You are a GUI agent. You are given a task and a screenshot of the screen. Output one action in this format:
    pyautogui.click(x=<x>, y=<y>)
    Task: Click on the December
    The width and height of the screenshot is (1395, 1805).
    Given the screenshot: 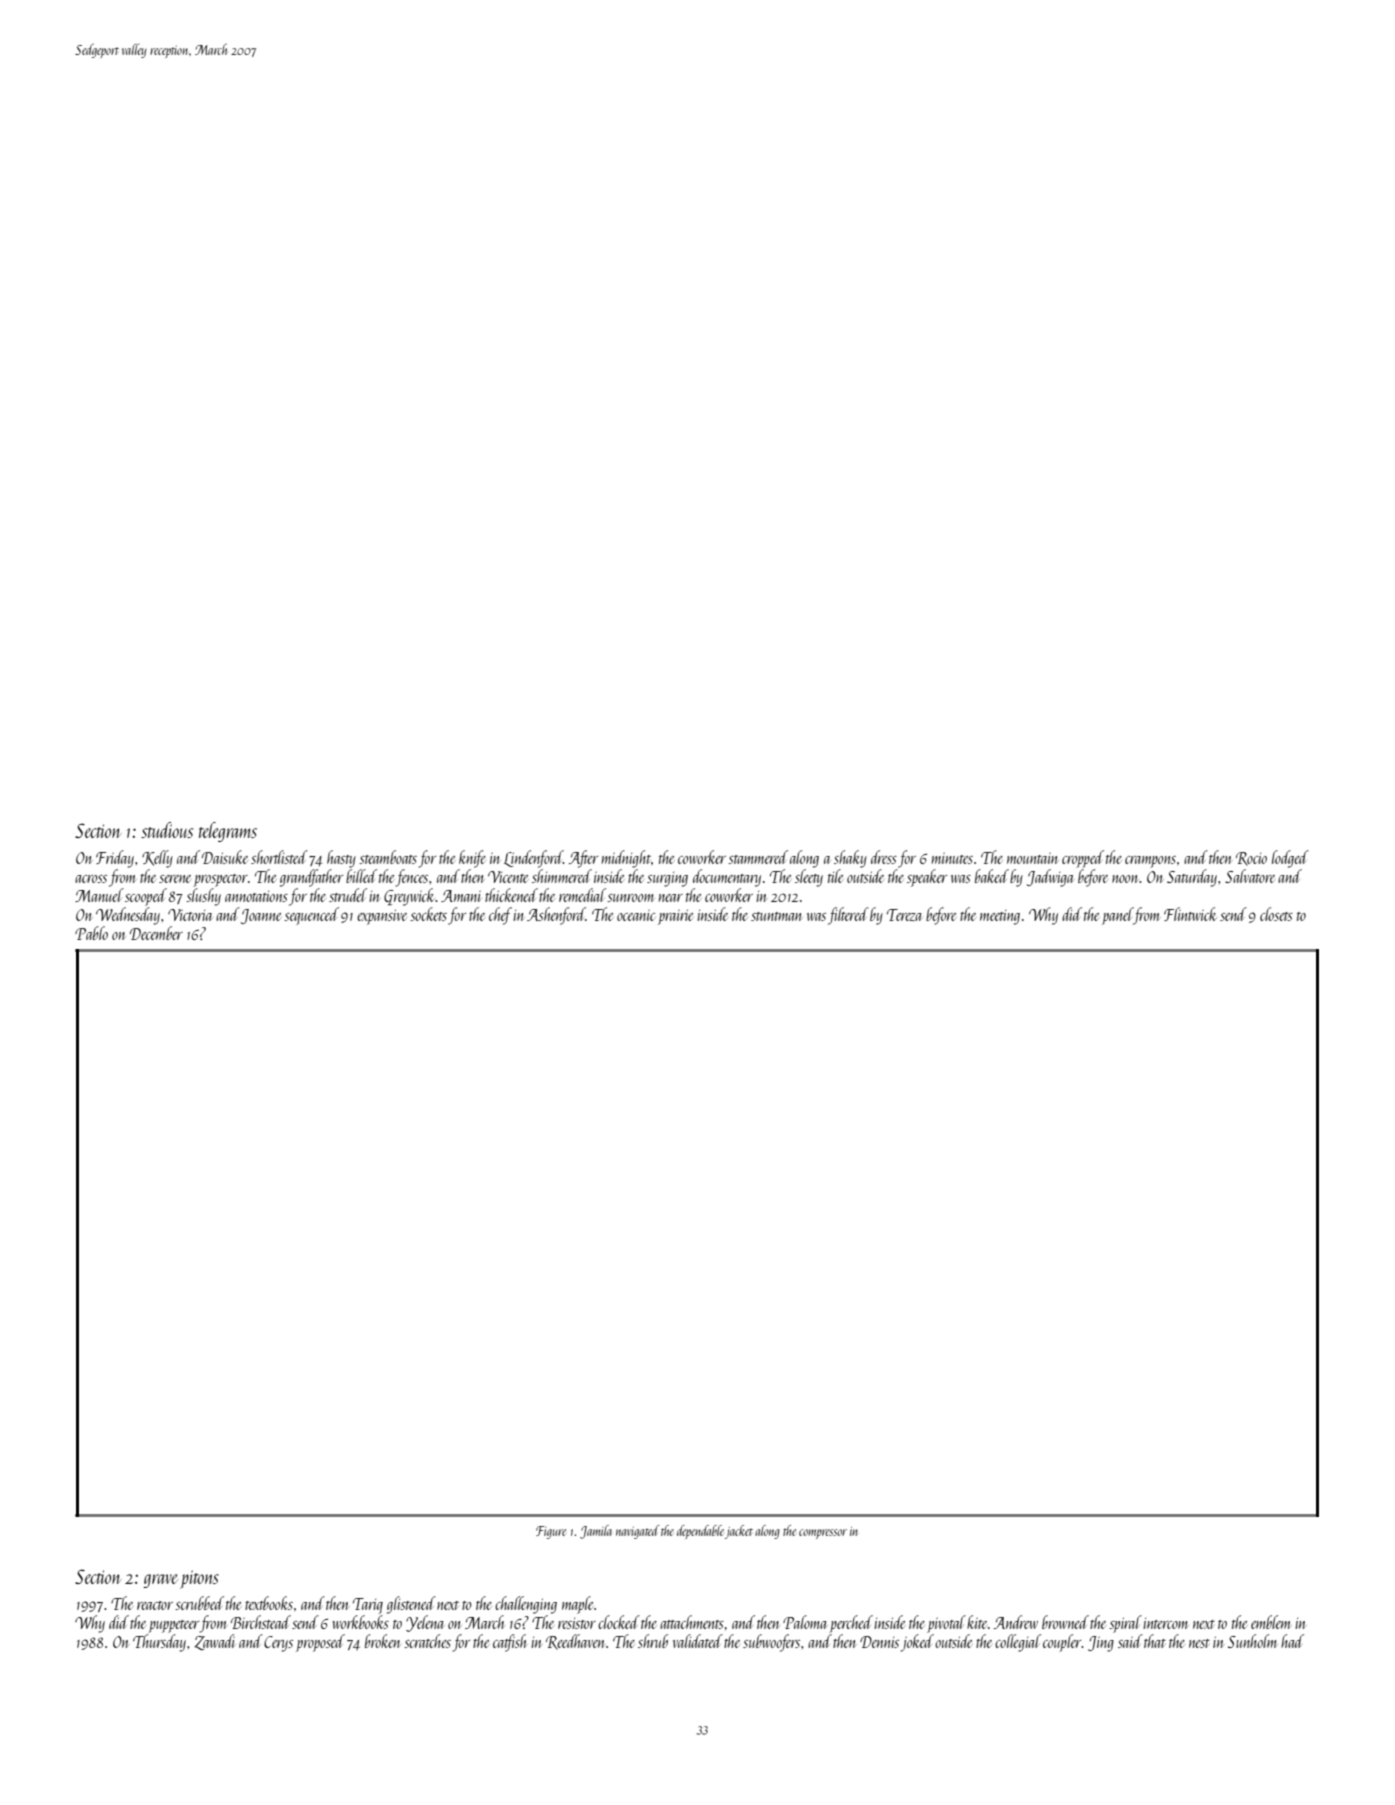 What is the action you would take?
    pyautogui.click(x=156, y=933)
